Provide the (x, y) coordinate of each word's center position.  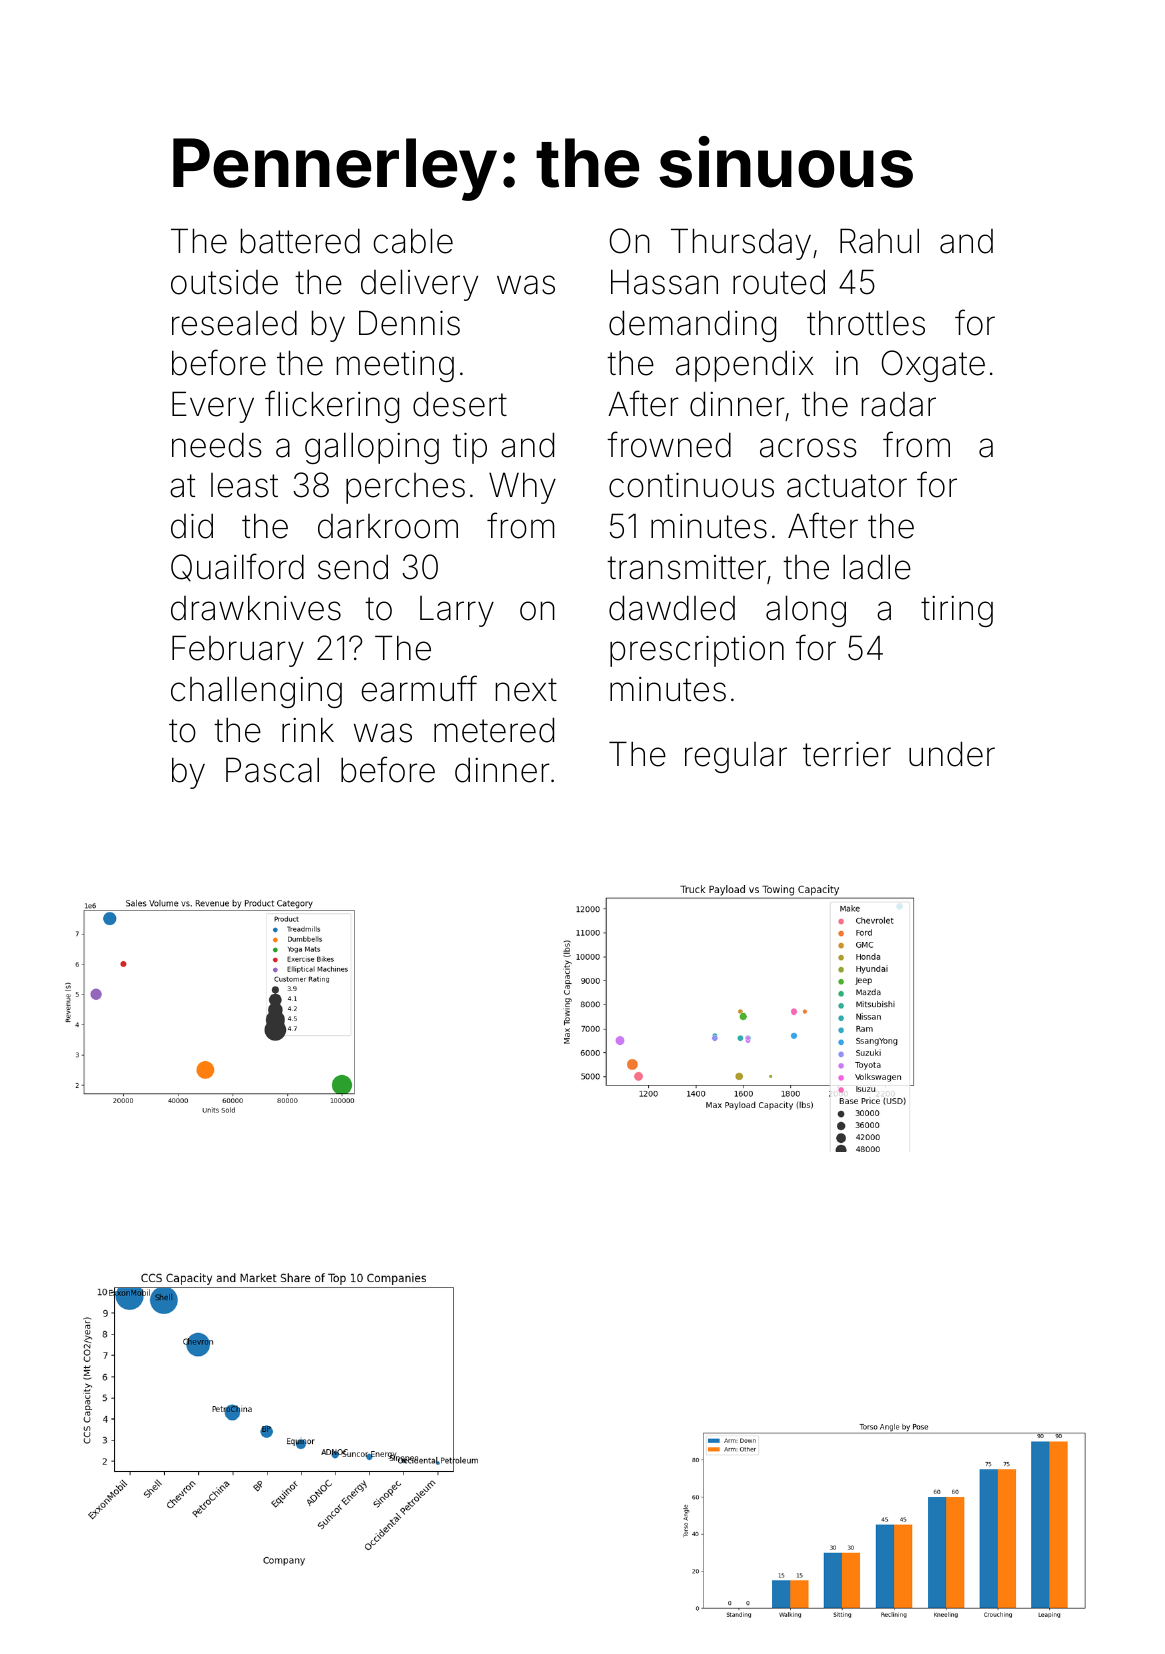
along (806, 611)
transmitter (686, 567)
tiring (957, 611)
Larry (457, 611)
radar (899, 404)
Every (213, 407)
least (244, 485)
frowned (669, 444)
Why (522, 488)
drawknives (256, 608)
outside (224, 282)
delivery (419, 285)
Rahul (879, 241)
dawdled (672, 608)
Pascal (272, 770)
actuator (847, 486)
